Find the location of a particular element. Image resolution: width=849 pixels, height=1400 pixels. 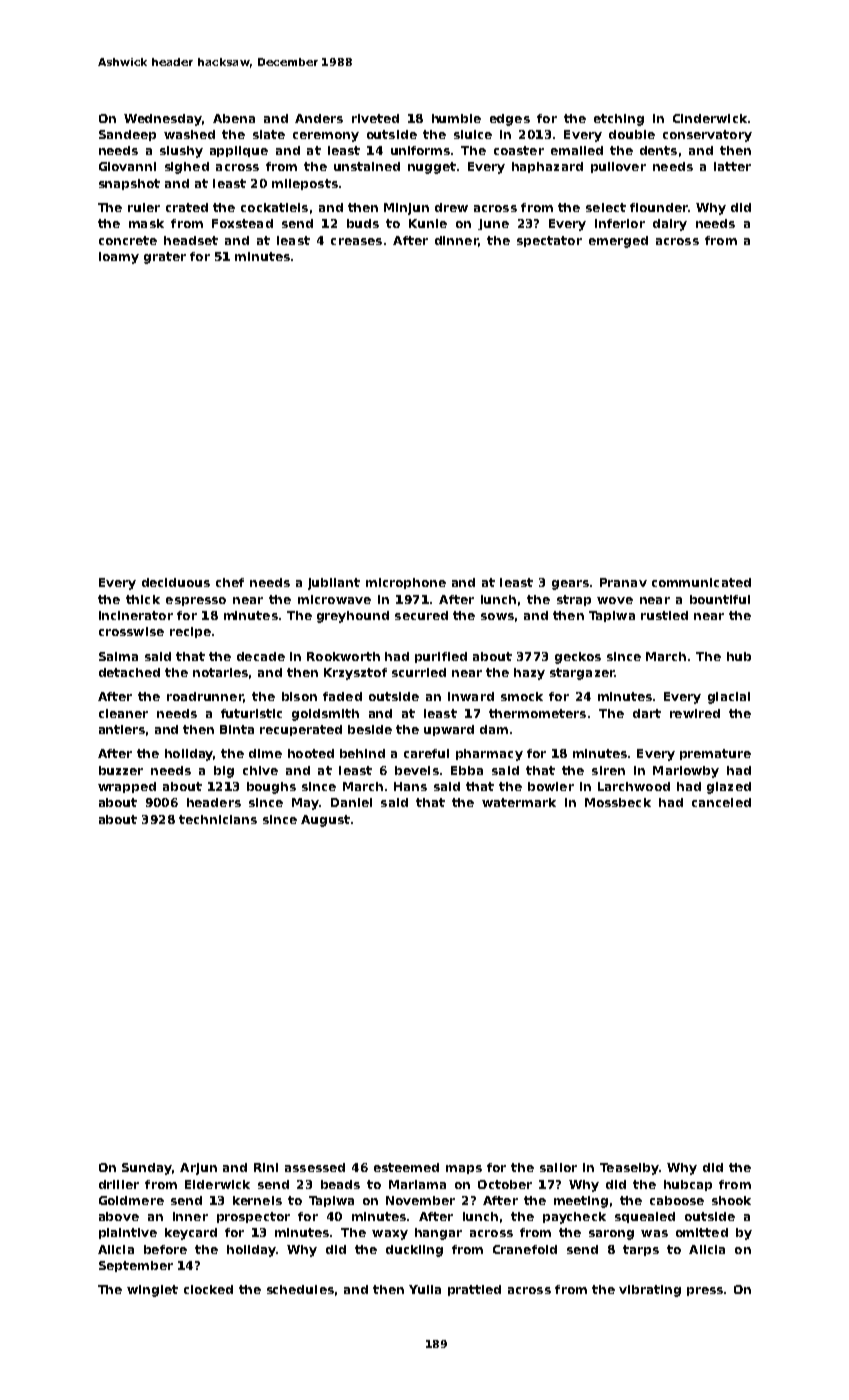

emerged is located at coordinates (618, 242).
